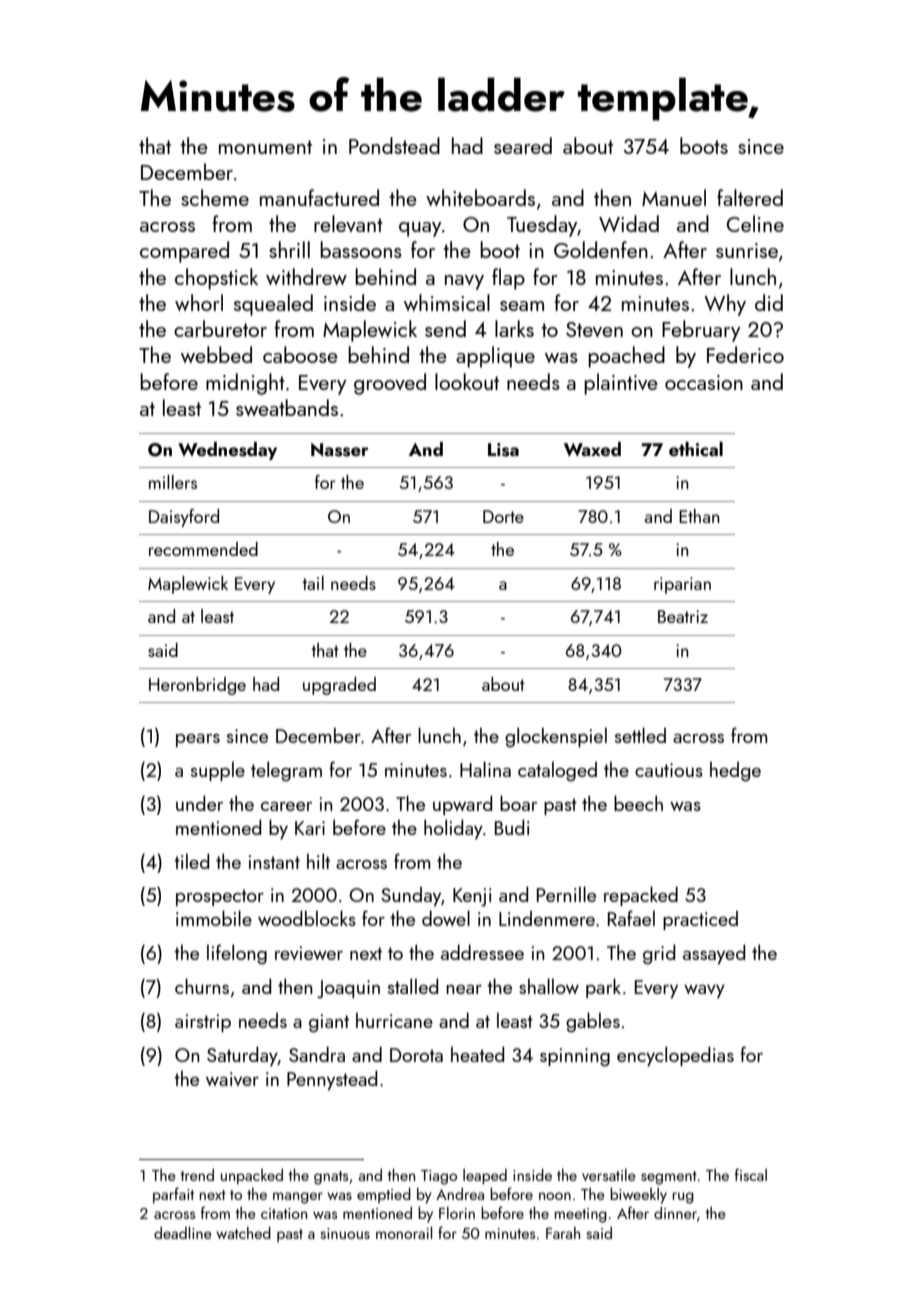 The image size is (924, 1314). I want to click on Farah, so click(563, 1233).
